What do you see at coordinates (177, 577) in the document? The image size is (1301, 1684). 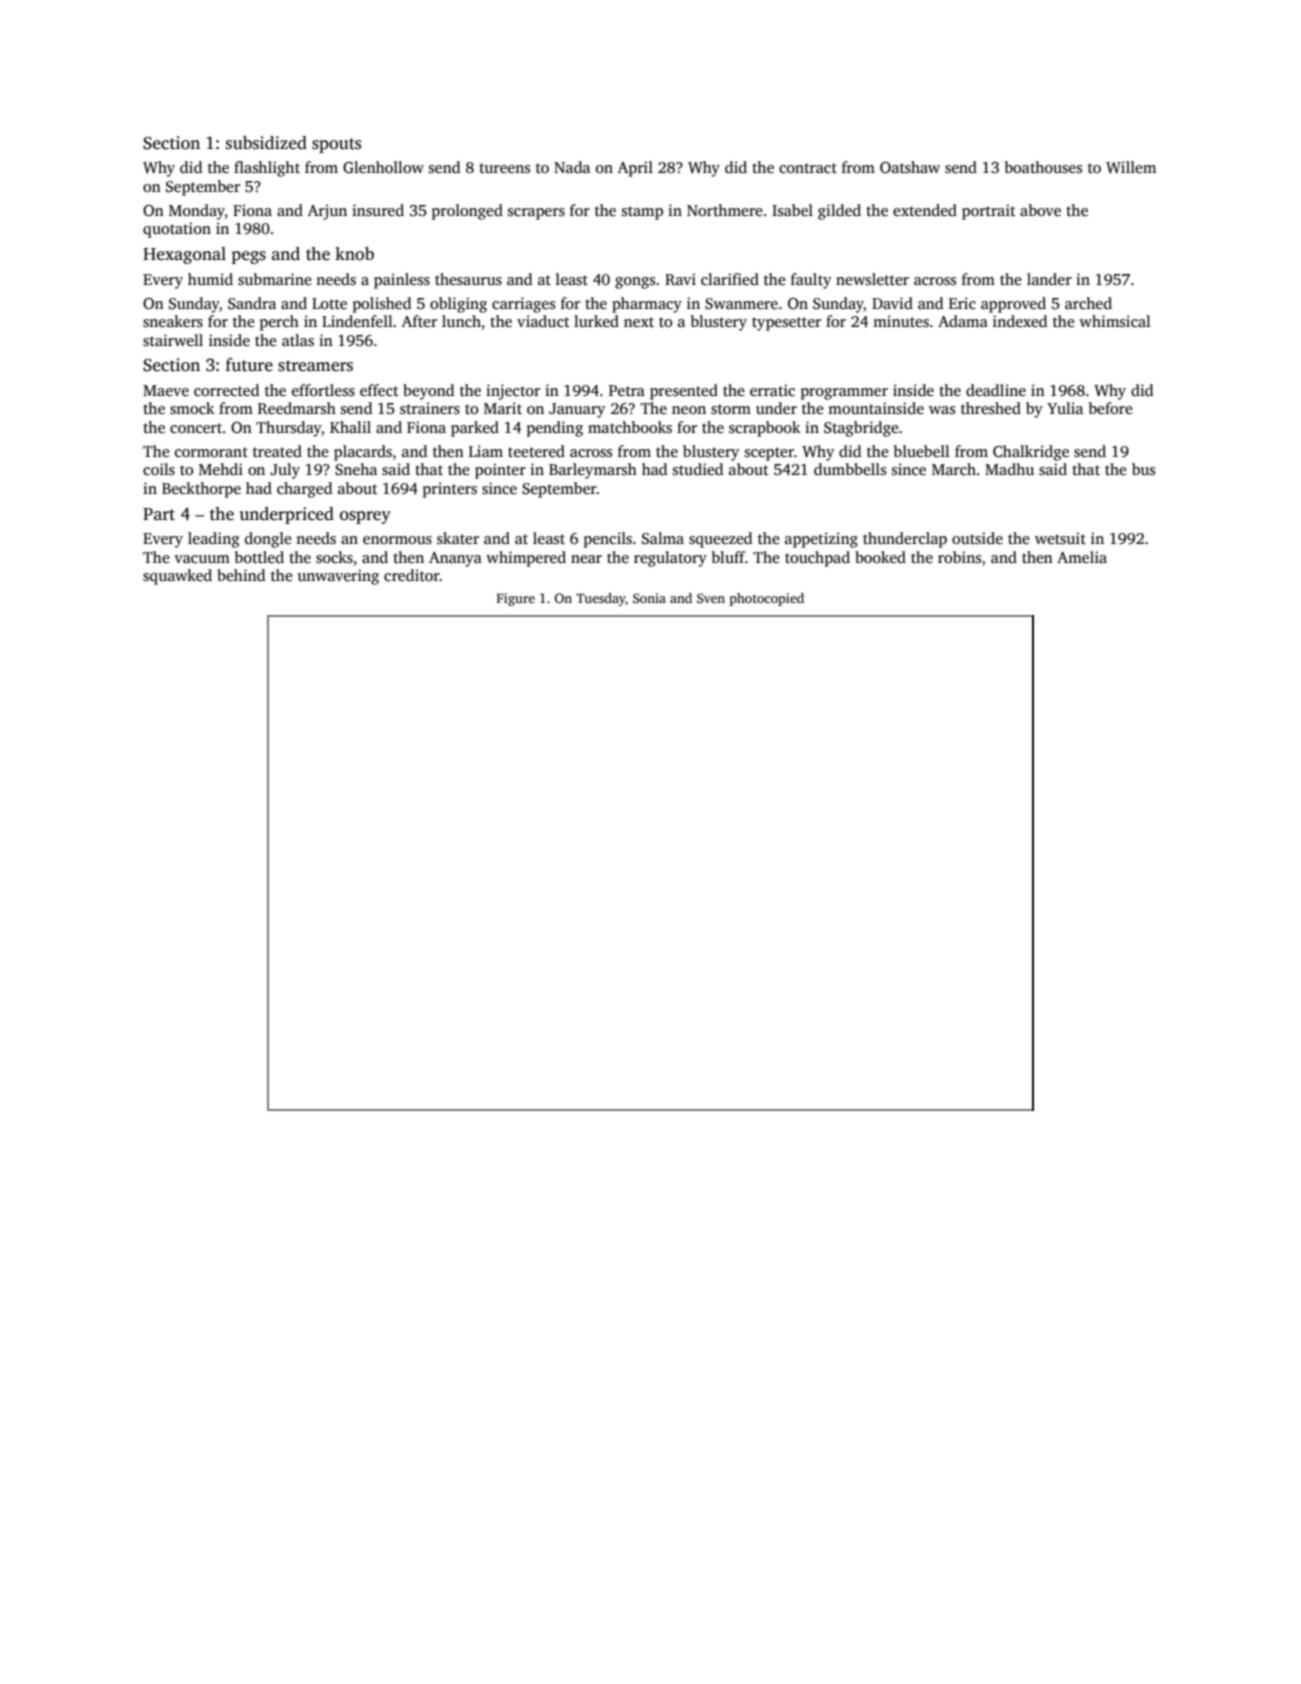 I see `squawked` at bounding box center [177, 577].
